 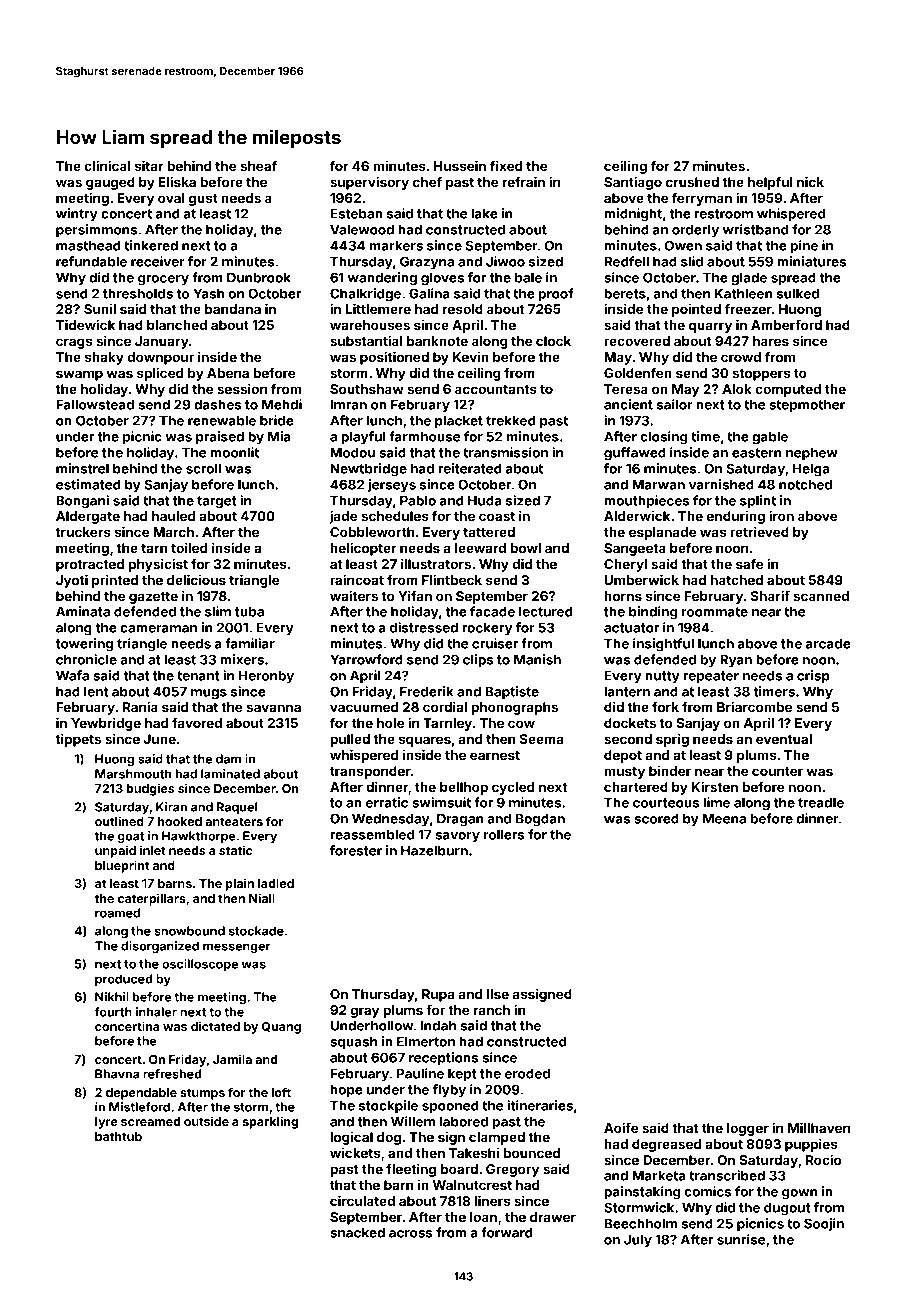 What do you see at coordinates (343, 517) in the screenshot?
I see `jade` at bounding box center [343, 517].
